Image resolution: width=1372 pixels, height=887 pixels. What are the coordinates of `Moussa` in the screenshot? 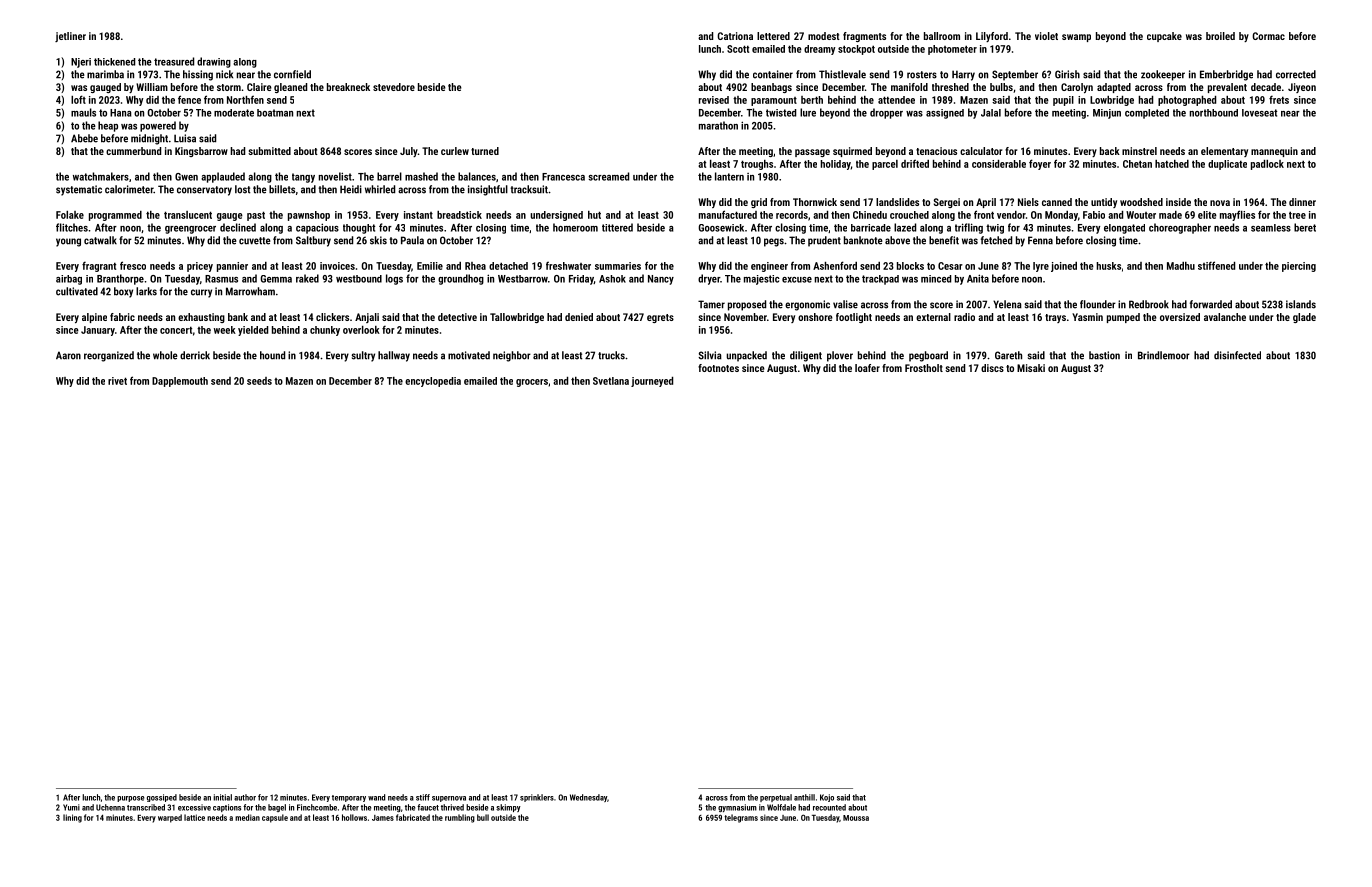 It's located at (856, 818).
